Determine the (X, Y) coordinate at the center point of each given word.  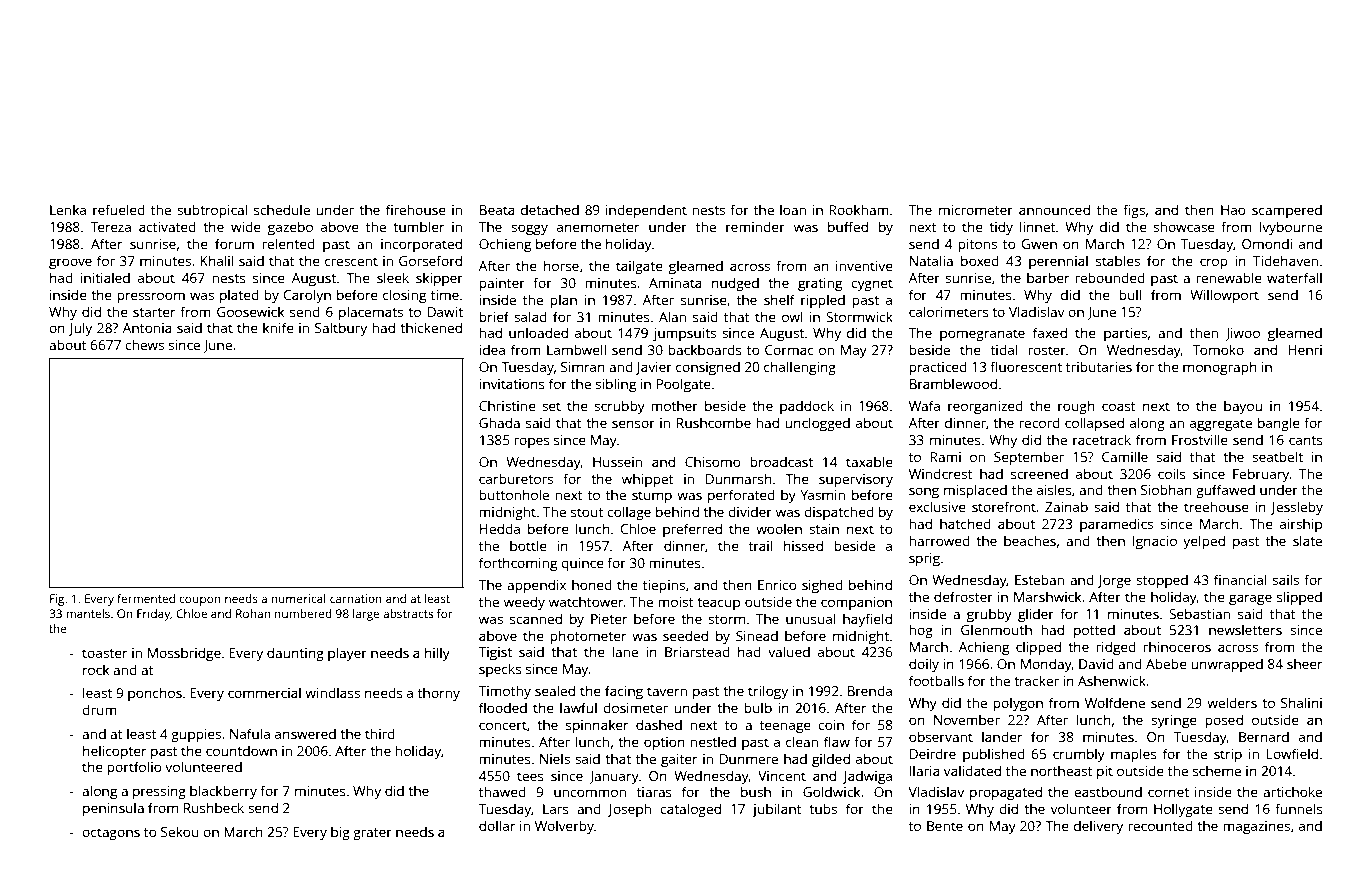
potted (1094, 631)
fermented (146, 598)
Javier (654, 368)
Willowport (1224, 296)
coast (1119, 406)
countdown (241, 750)
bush (756, 791)
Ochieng (505, 245)
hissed (803, 545)
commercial (264, 692)
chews (144, 344)
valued (789, 651)
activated (167, 226)
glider (1036, 615)
